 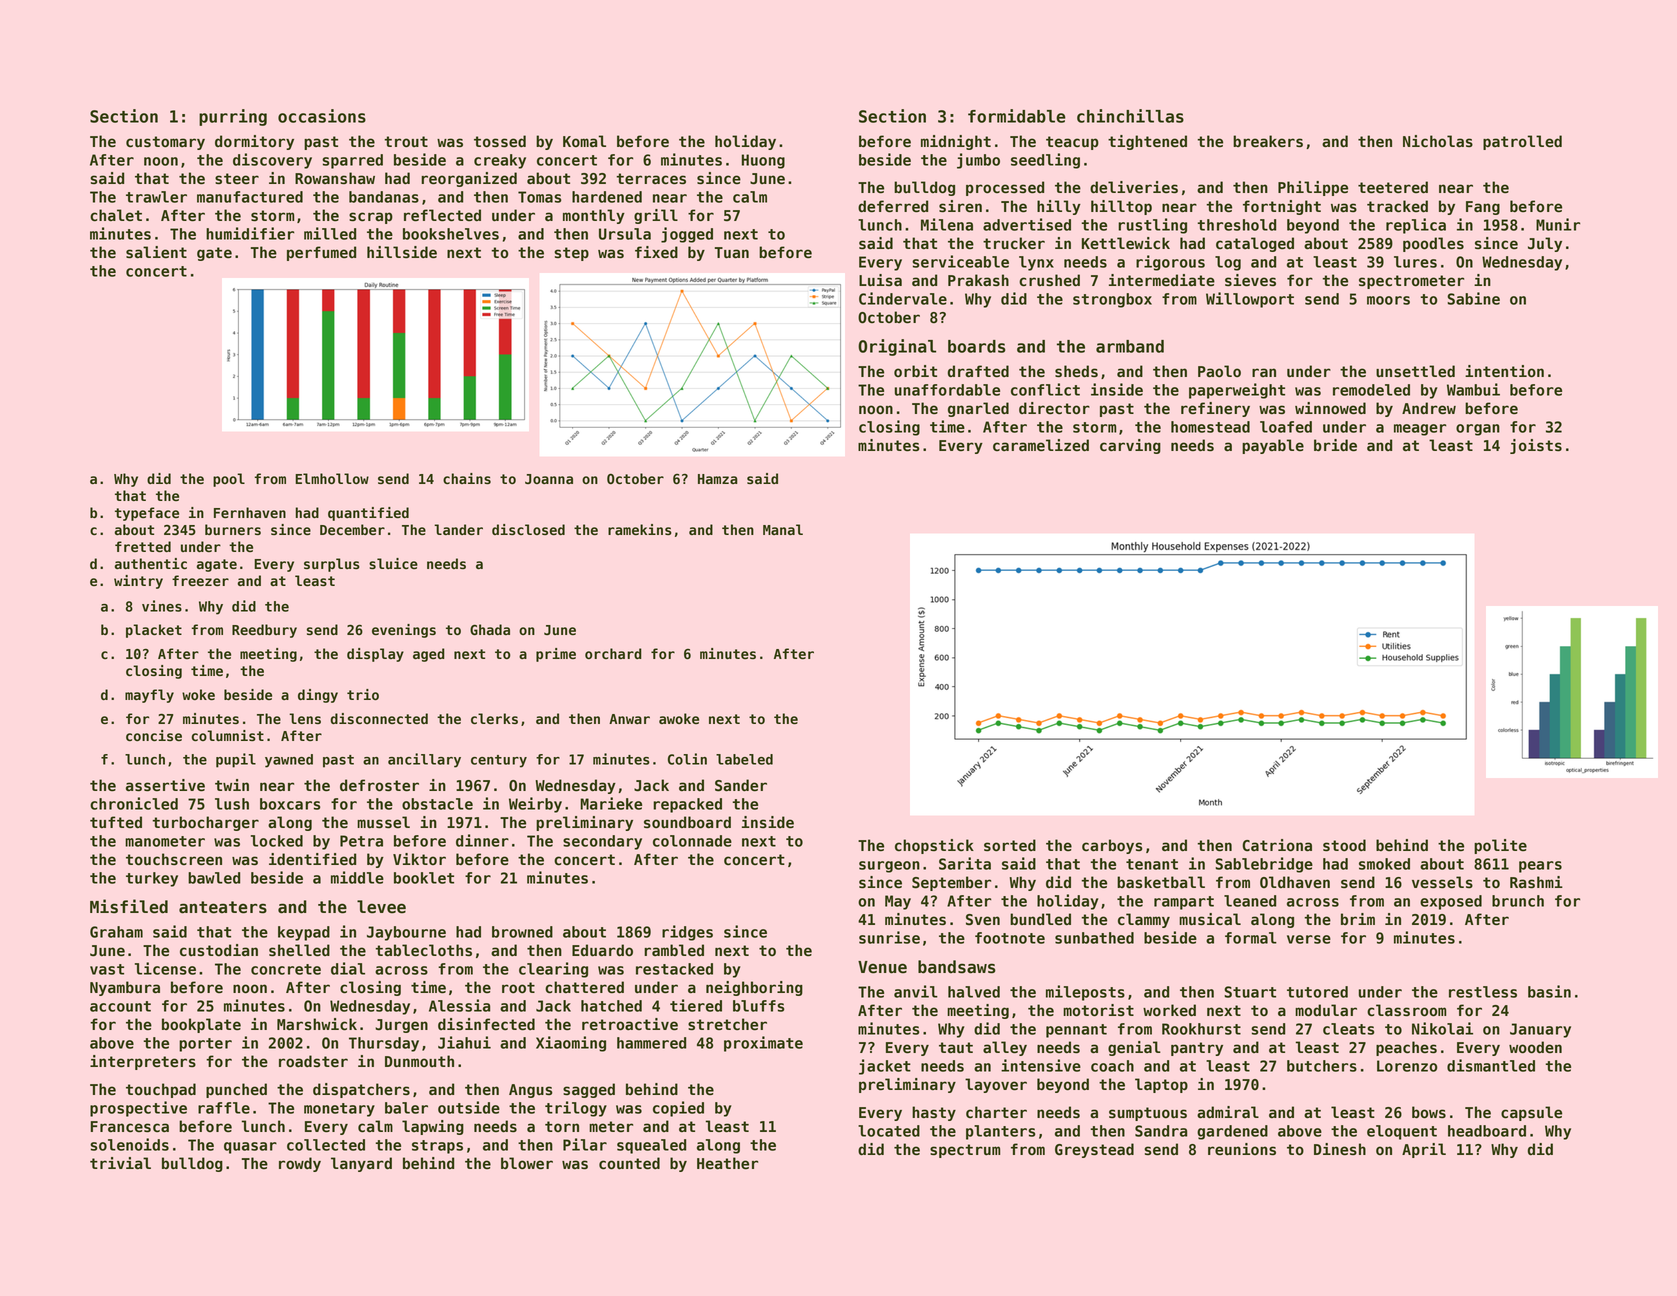 What do you see at coordinates (404, 631) in the page?
I see `evenings` at bounding box center [404, 631].
